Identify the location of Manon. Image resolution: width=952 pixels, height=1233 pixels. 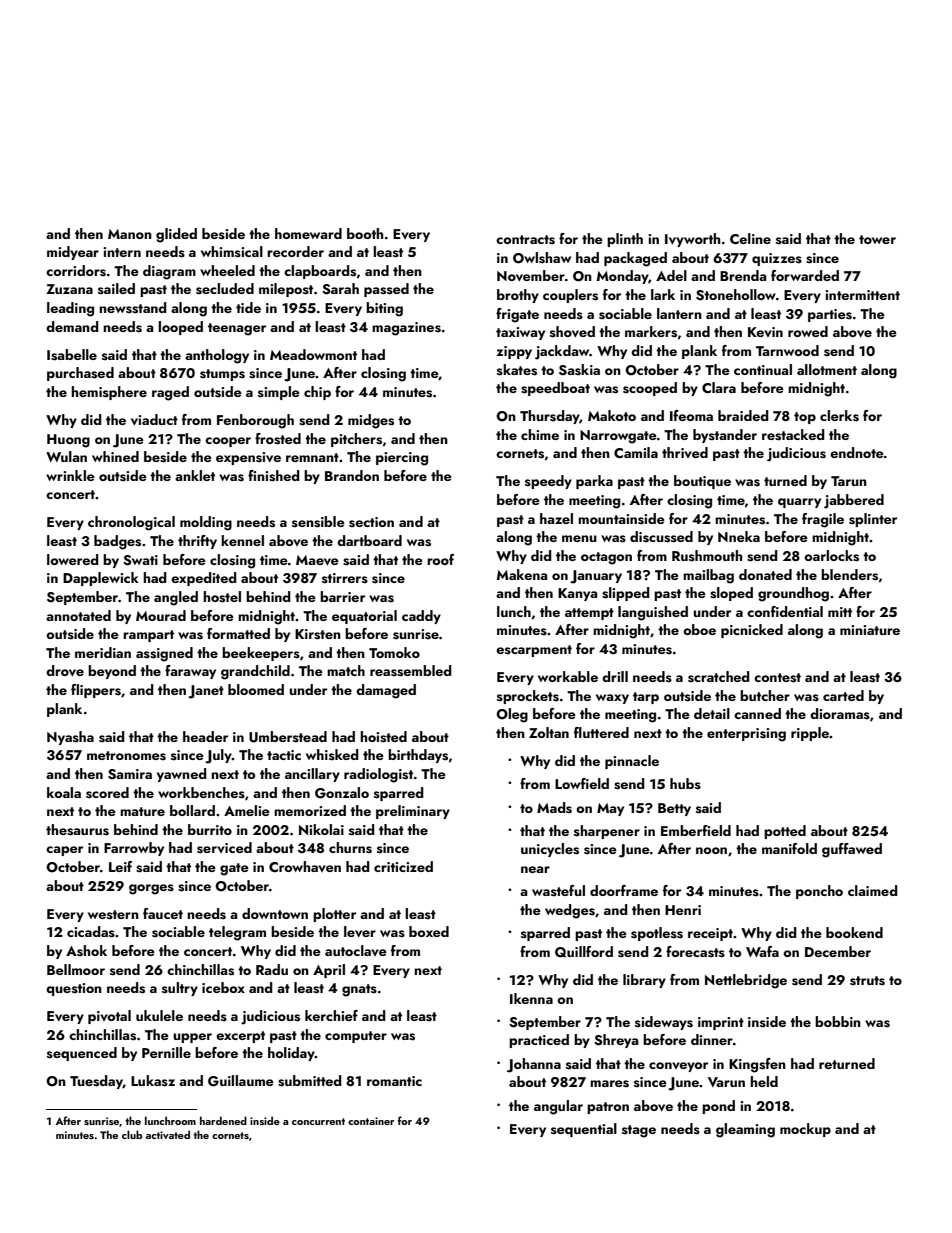
(130, 234).
